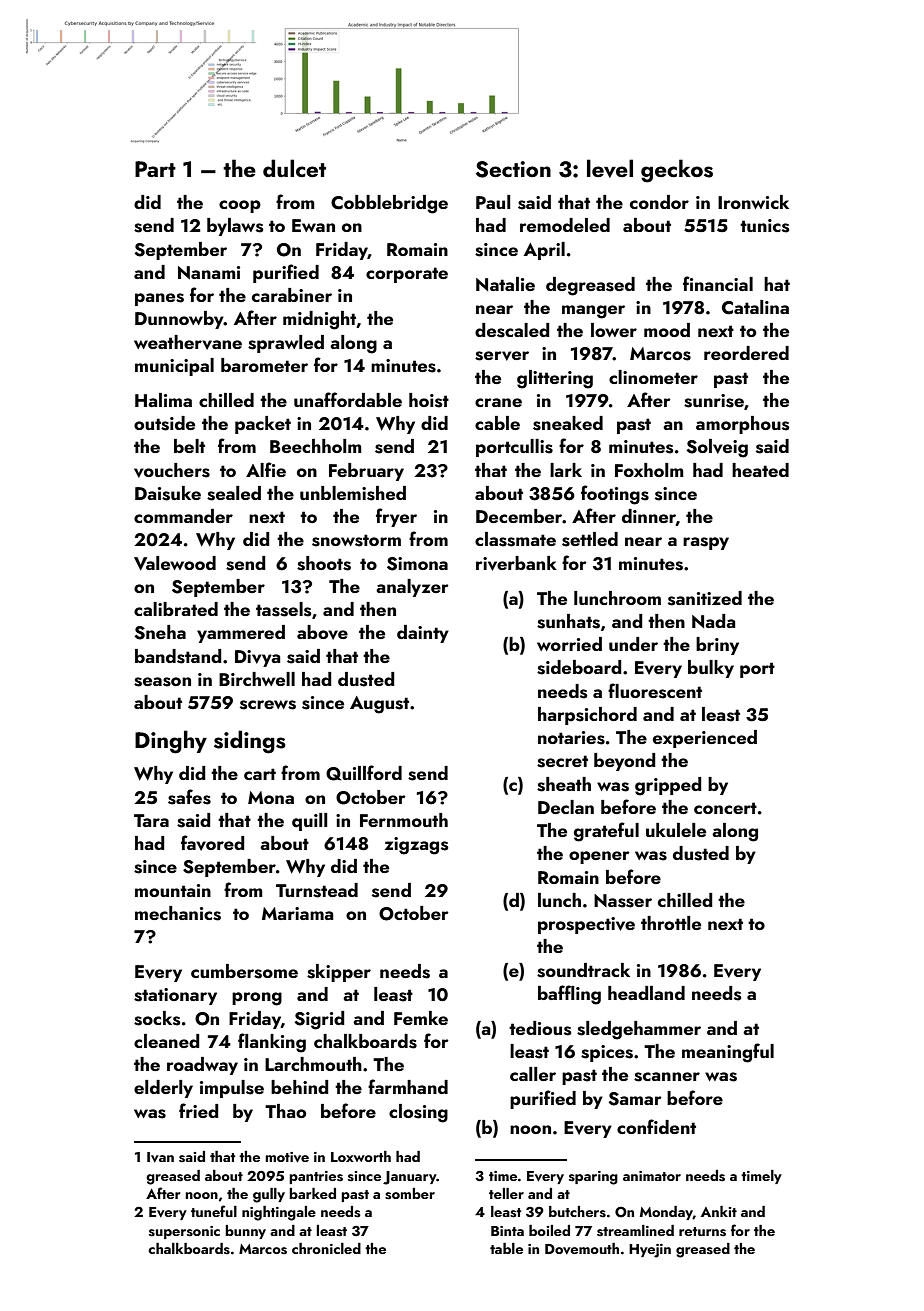 Image resolution: width=924 pixels, height=1311 pixels. Describe the element at coordinates (713, 621) in the screenshot. I see `Nada` at that location.
